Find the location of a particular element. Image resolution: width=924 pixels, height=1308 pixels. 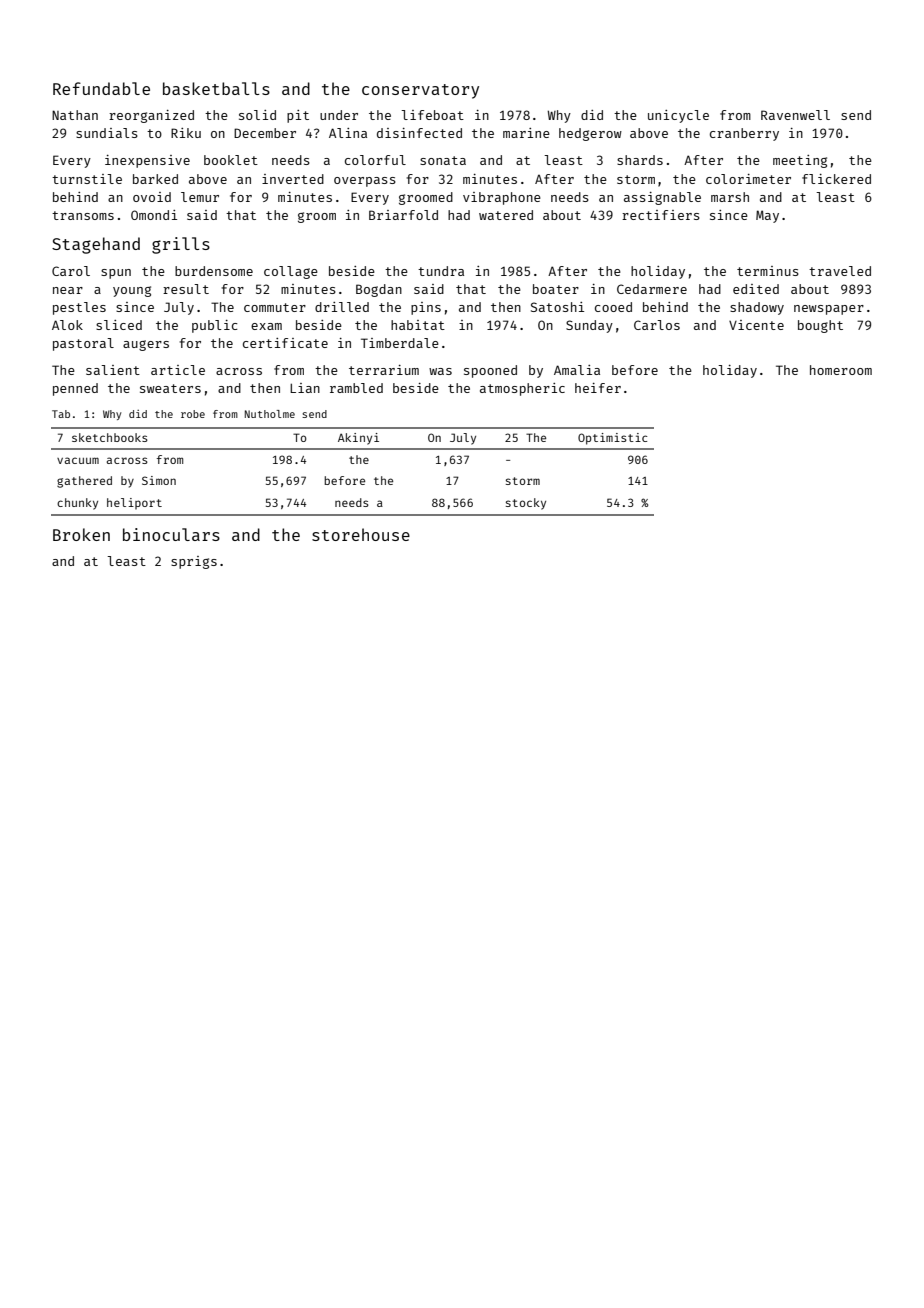

chunky is located at coordinates (77, 504).
